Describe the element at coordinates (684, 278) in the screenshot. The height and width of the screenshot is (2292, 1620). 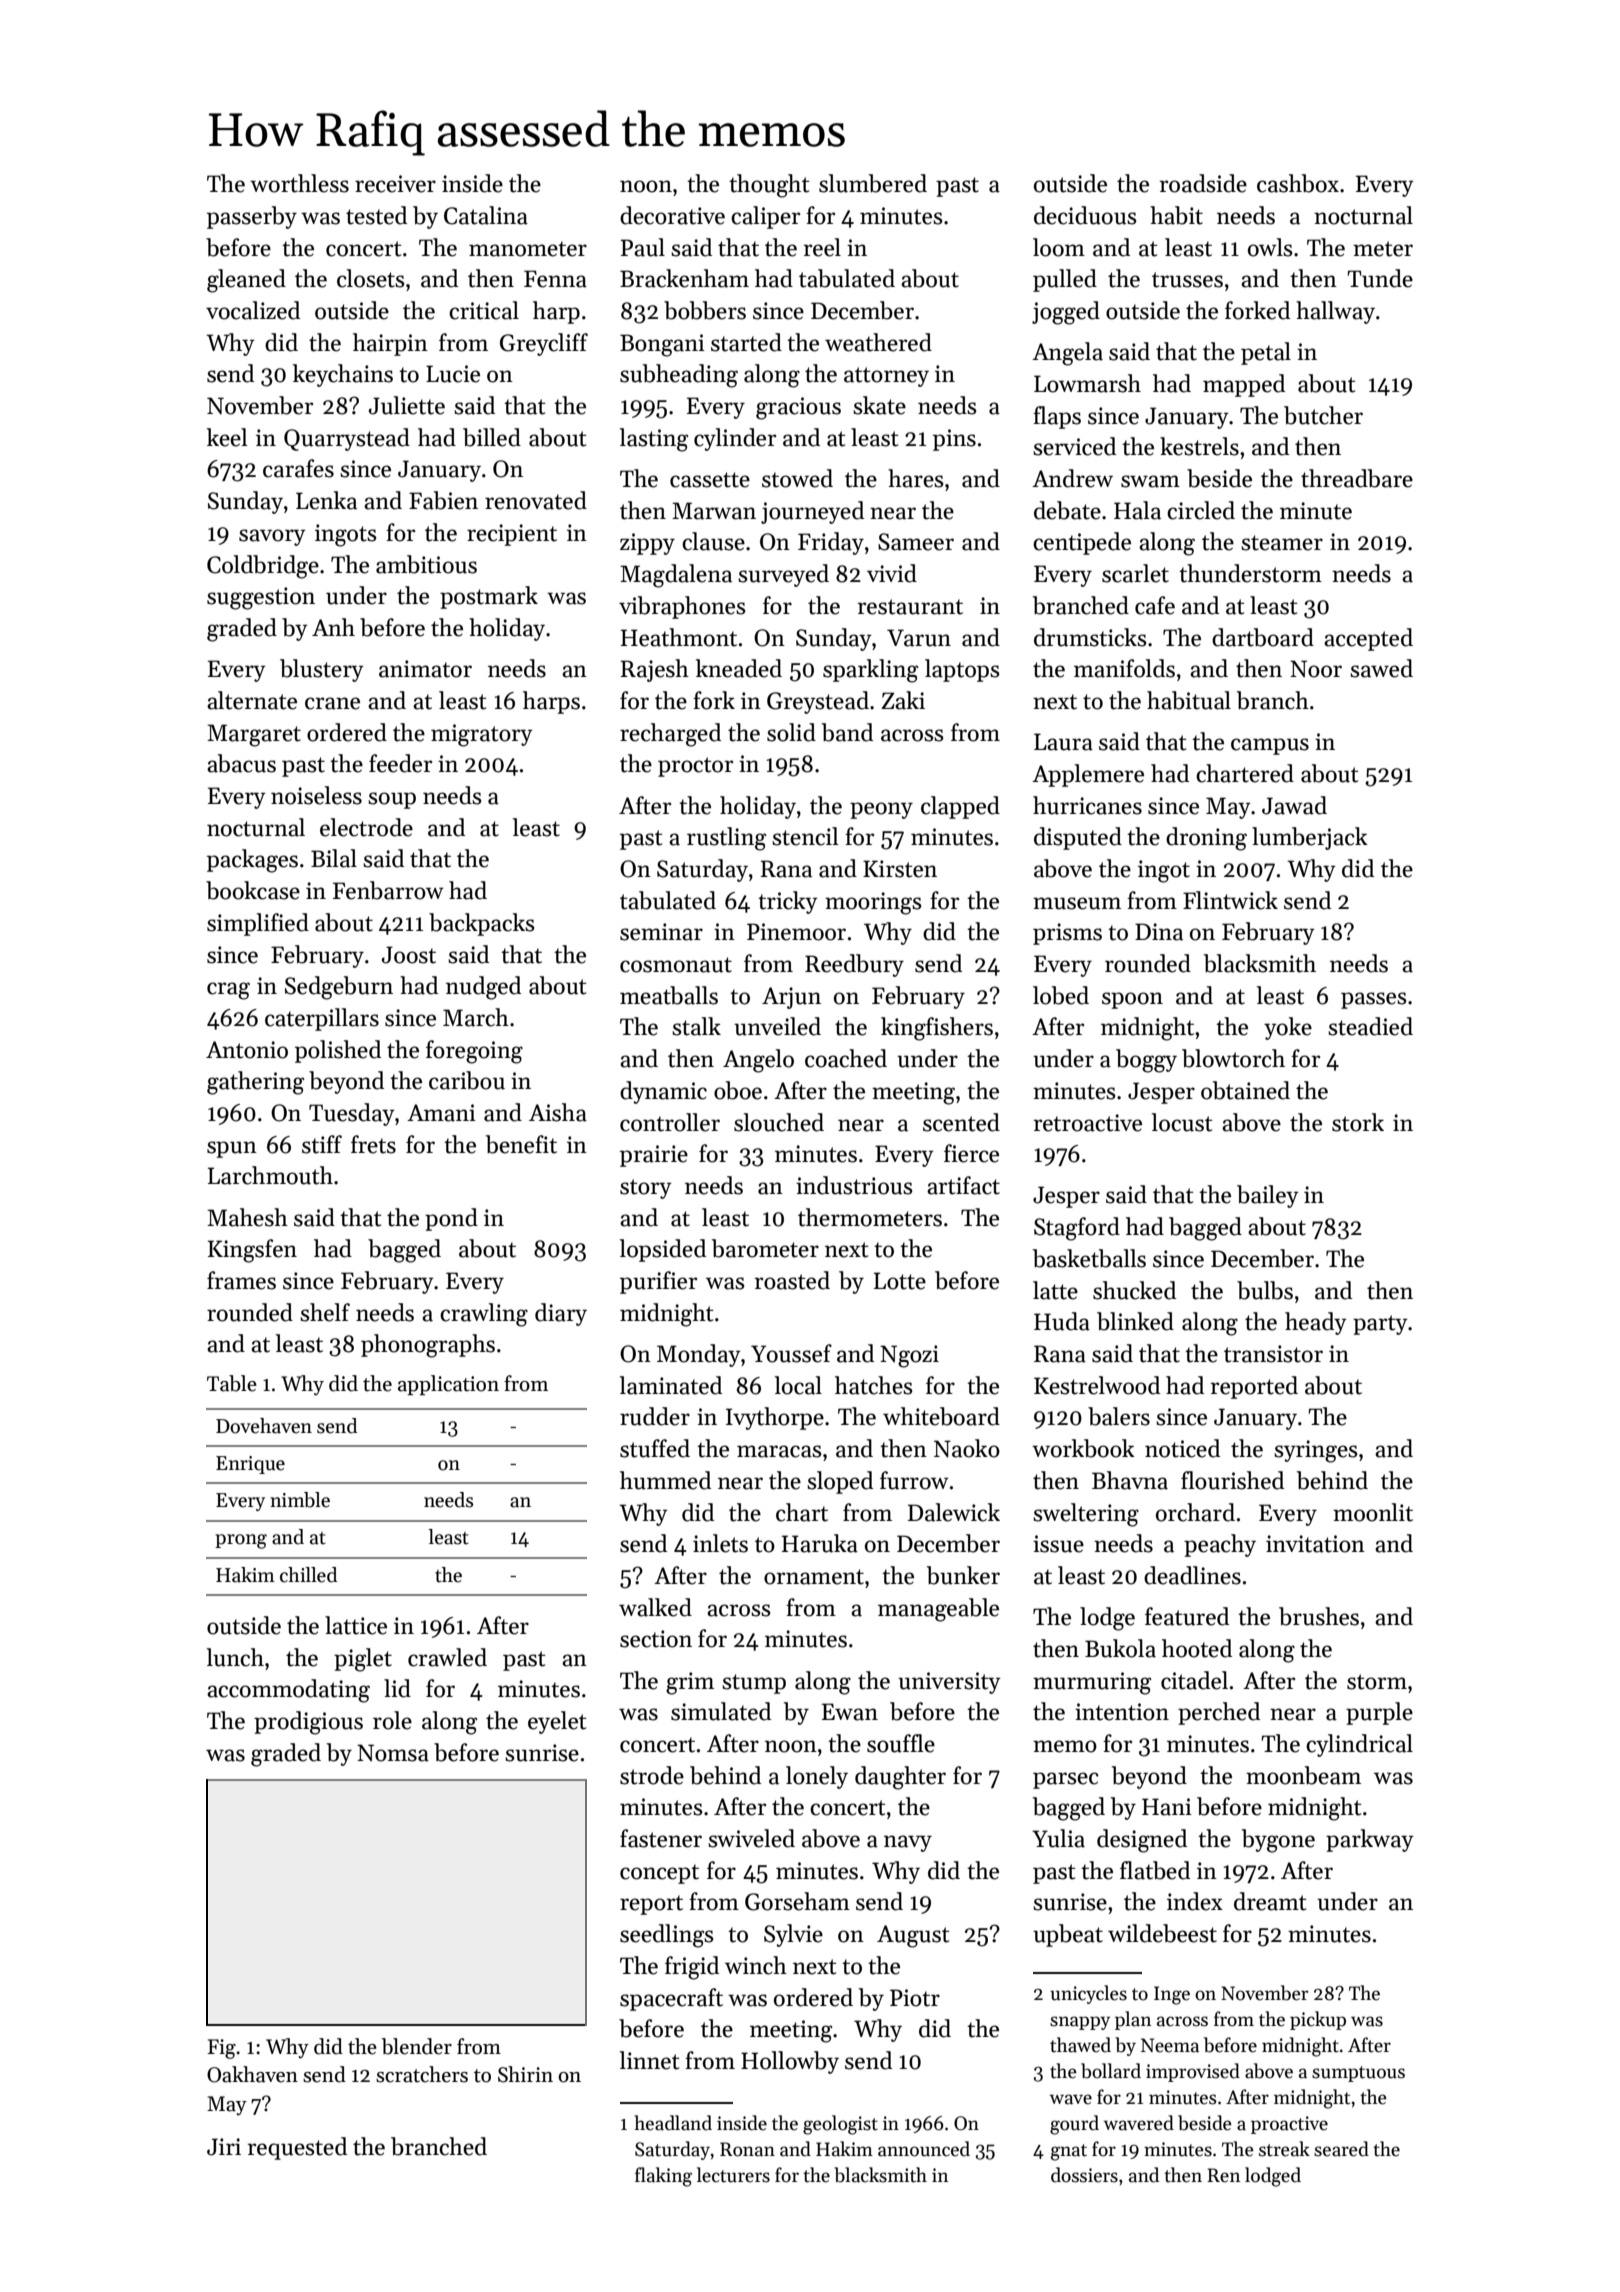
I see `Brackenham` at that location.
